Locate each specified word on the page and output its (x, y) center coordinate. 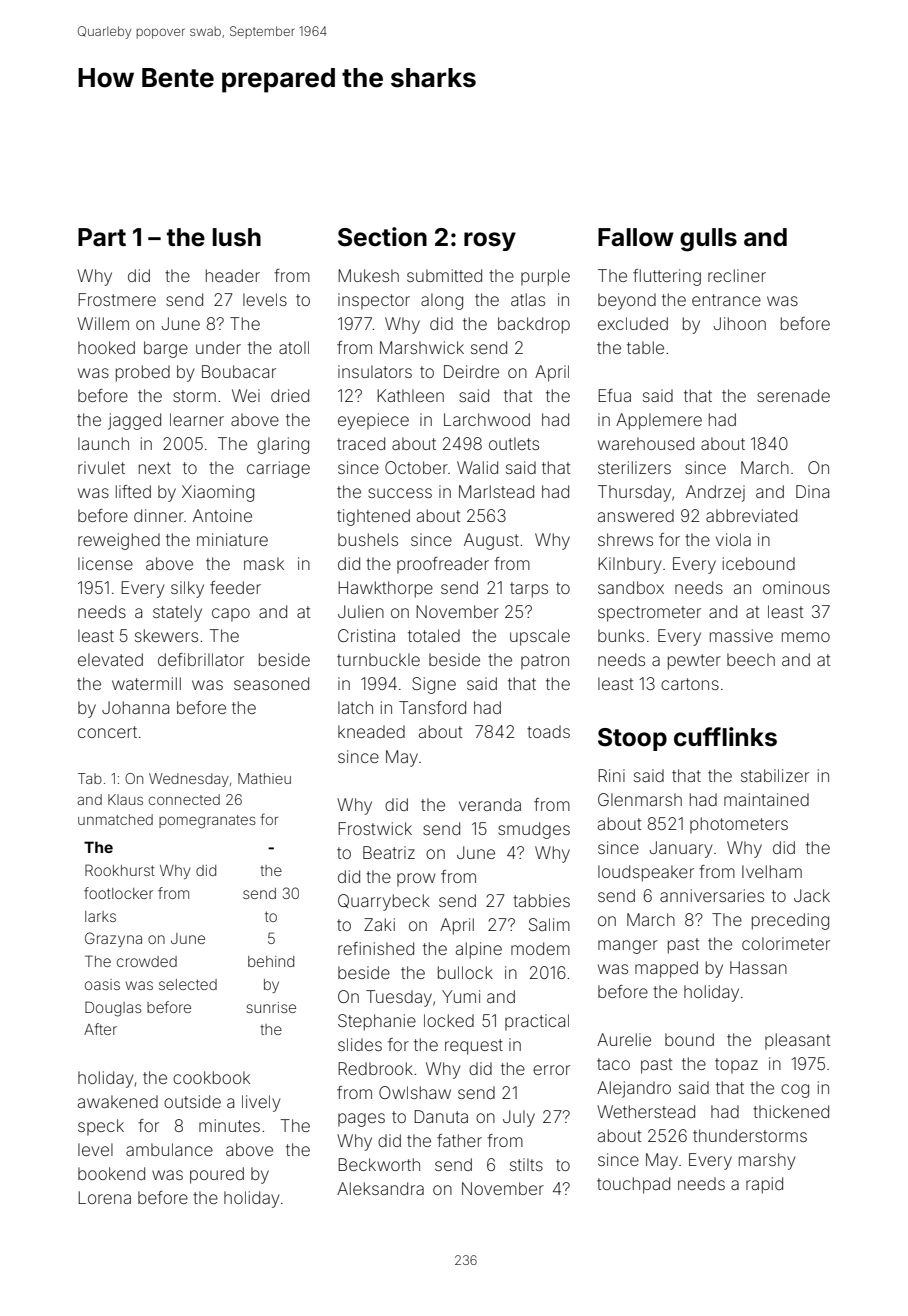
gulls (708, 240)
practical (537, 1022)
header (233, 275)
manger (628, 947)
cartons (690, 684)
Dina (812, 491)
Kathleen (410, 395)
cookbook (211, 1077)
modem (540, 948)
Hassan (758, 967)
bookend (111, 1173)
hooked (106, 347)
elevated (110, 659)
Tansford (432, 707)
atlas (528, 299)
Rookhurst (120, 870)
